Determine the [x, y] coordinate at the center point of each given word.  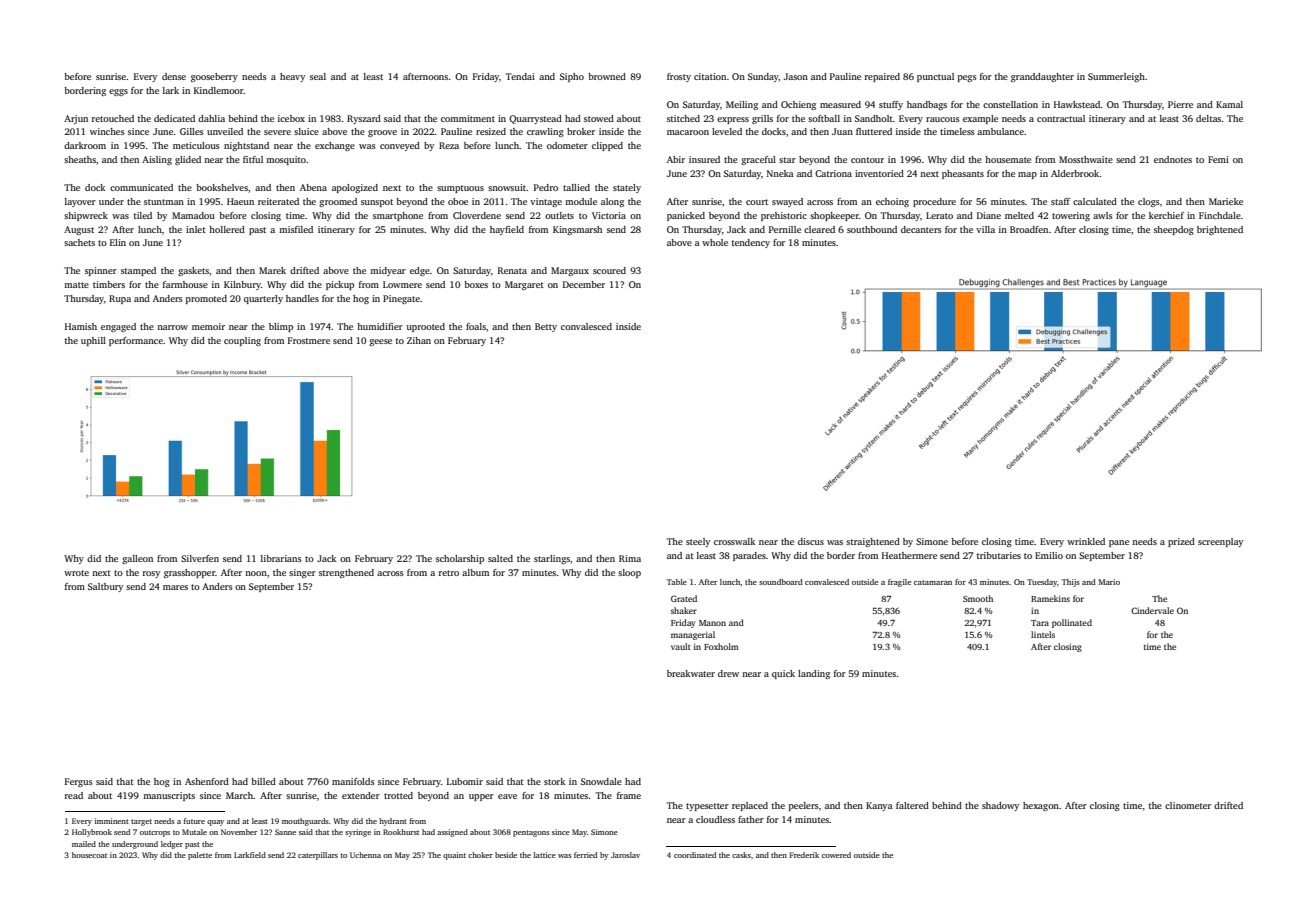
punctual [935, 77]
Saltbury [105, 587]
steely [698, 542]
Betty [546, 327]
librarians [281, 558]
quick [783, 674]
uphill [93, 341]
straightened [873, 542]
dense [174, 76]
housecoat [89, 855]
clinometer [1188, 805]
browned [607, 76]
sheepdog [1174, 230]
